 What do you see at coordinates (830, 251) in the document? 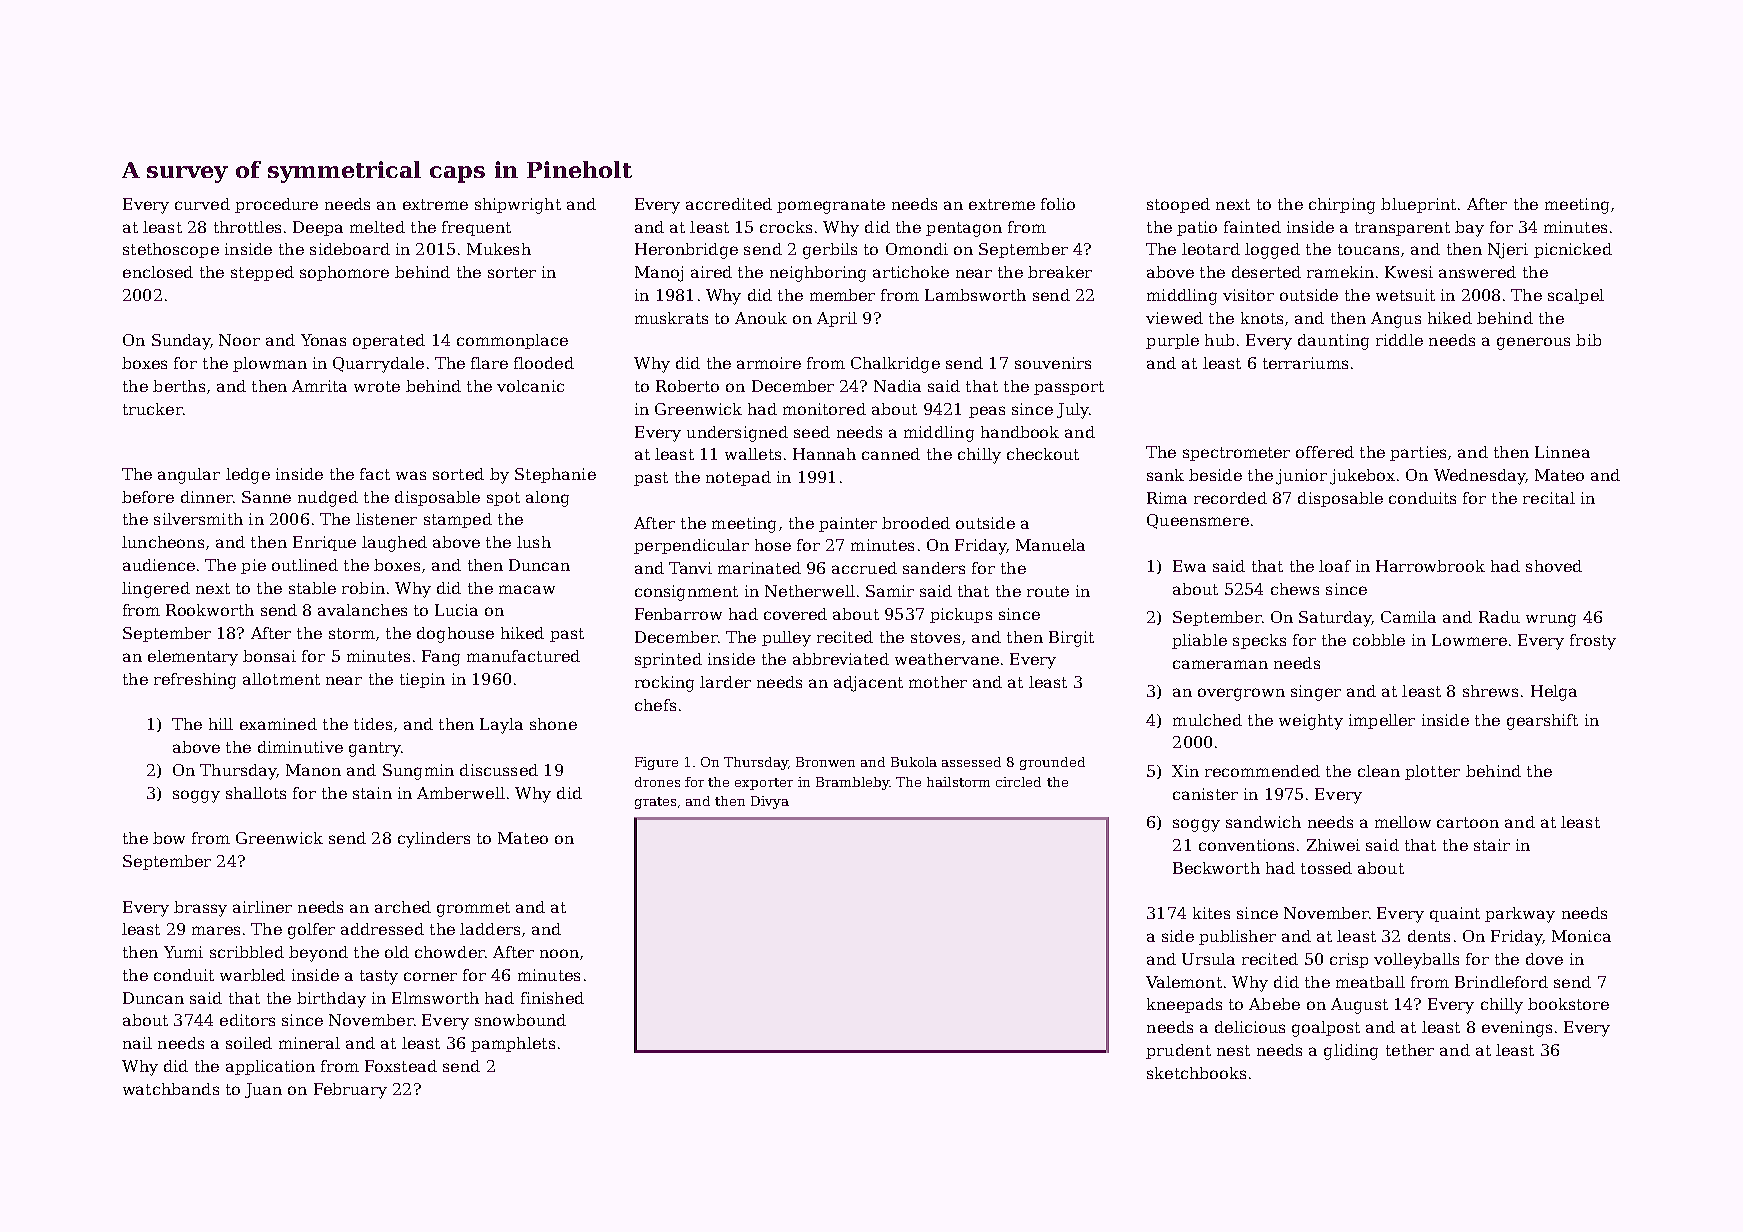
I see `gerbils` at bounding box center [830, 251].
